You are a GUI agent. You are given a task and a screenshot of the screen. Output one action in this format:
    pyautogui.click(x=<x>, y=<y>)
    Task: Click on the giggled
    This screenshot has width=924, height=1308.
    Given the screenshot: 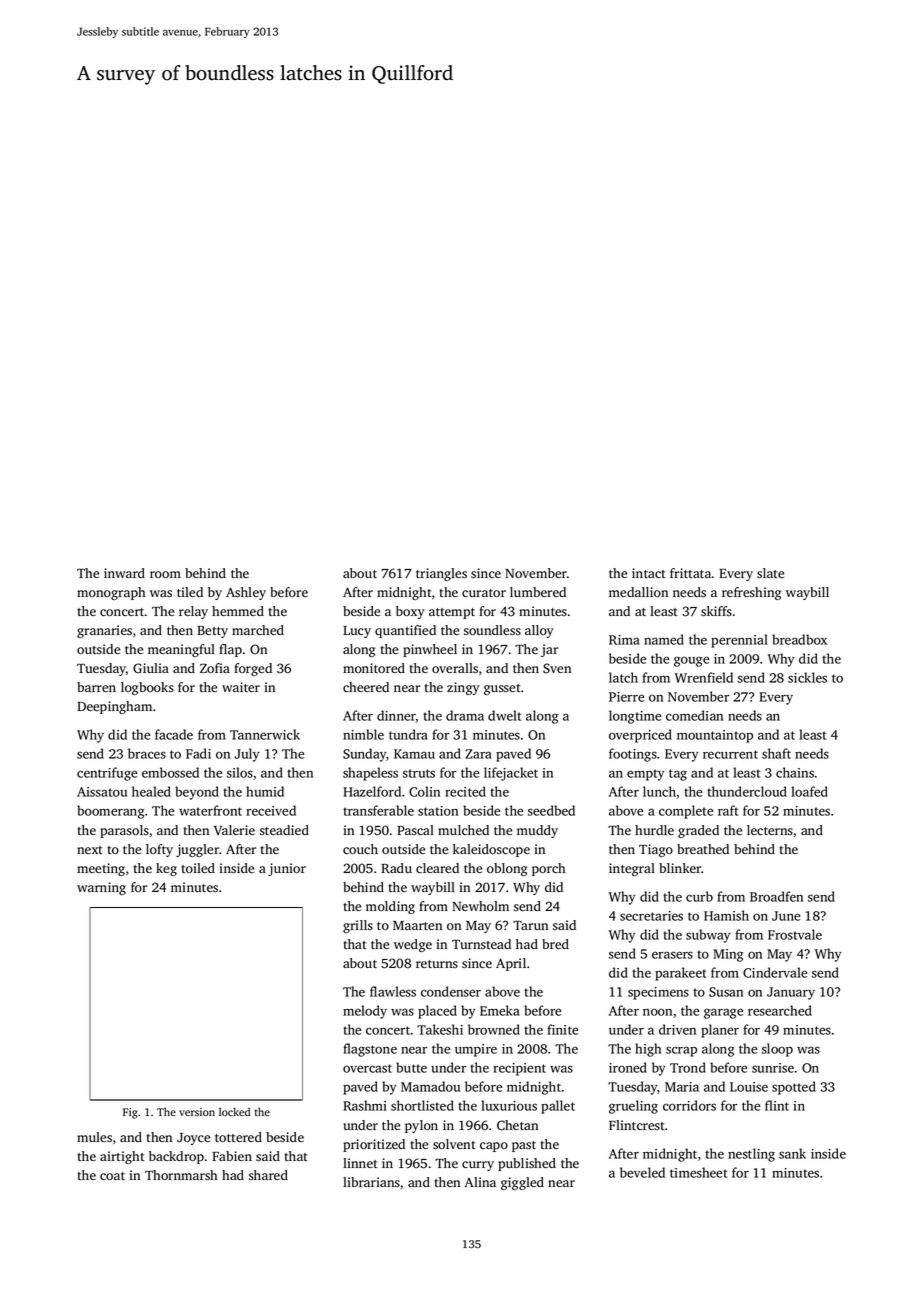 What is the action you would take?
    pyautogui.click(x=522, y=1183)
